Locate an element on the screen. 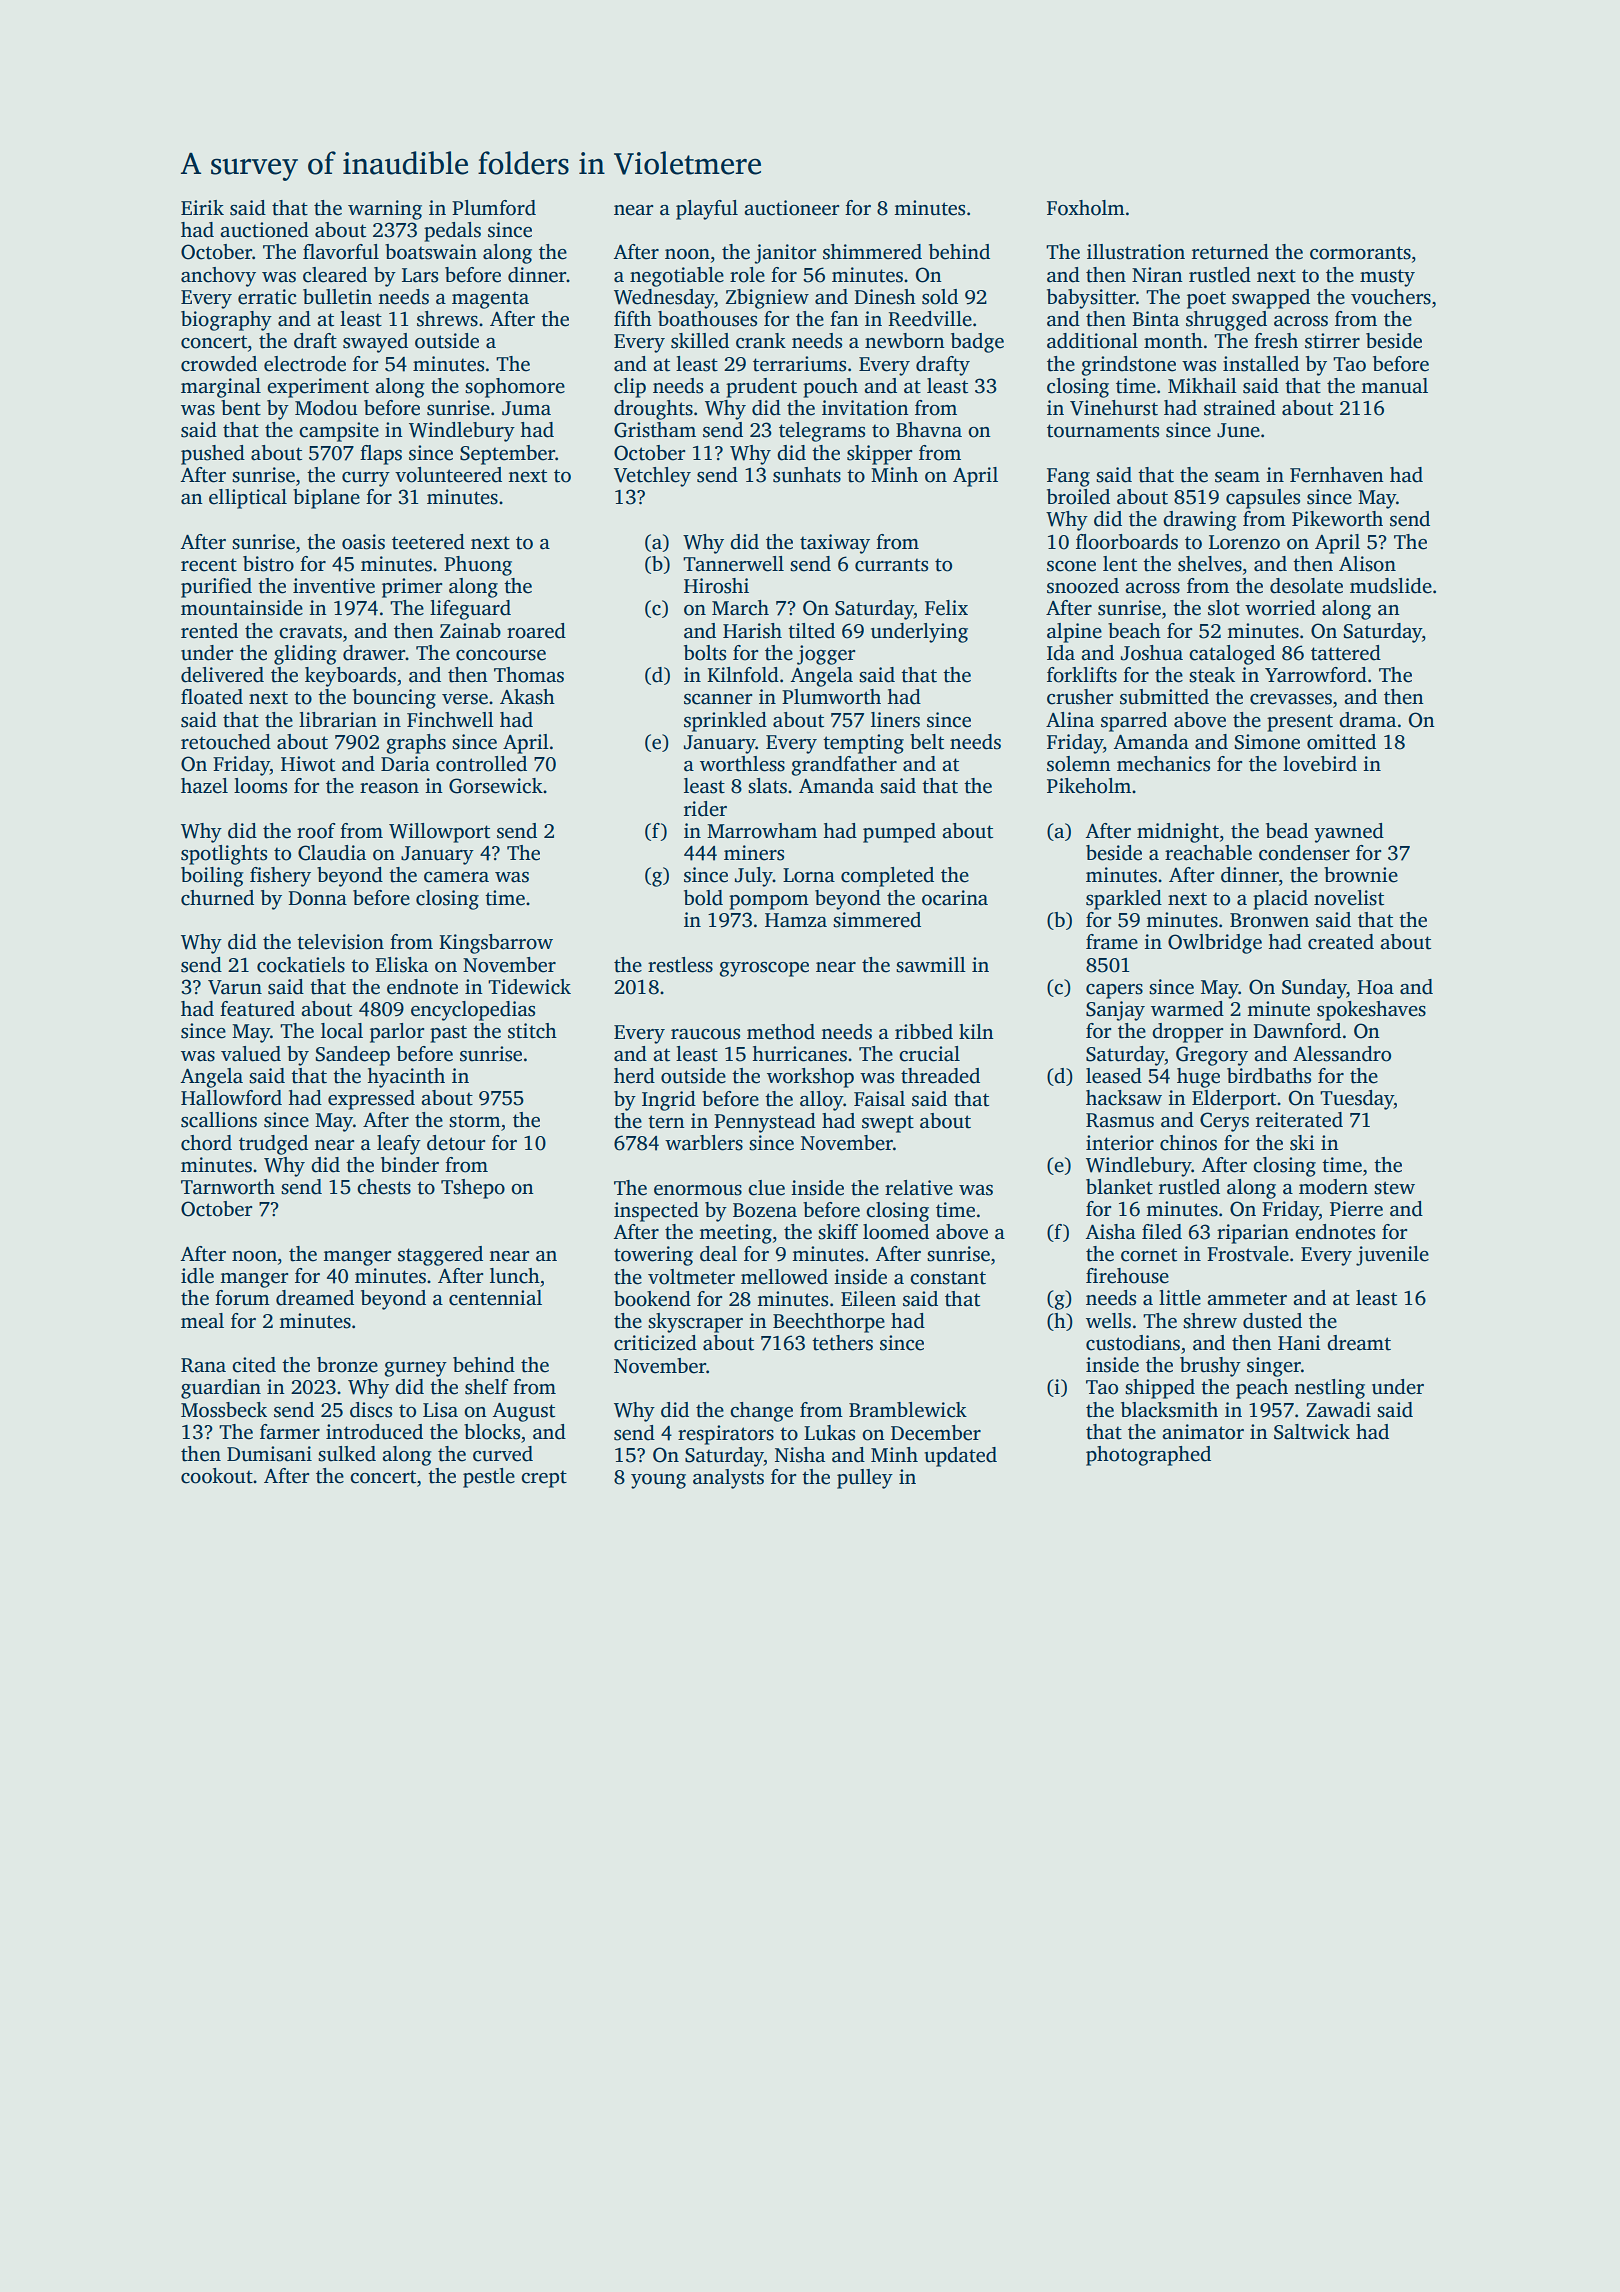 Image resolution: width=1620 pixels, height=2292 pixels. Felix is located at coordinates (946, 608).
